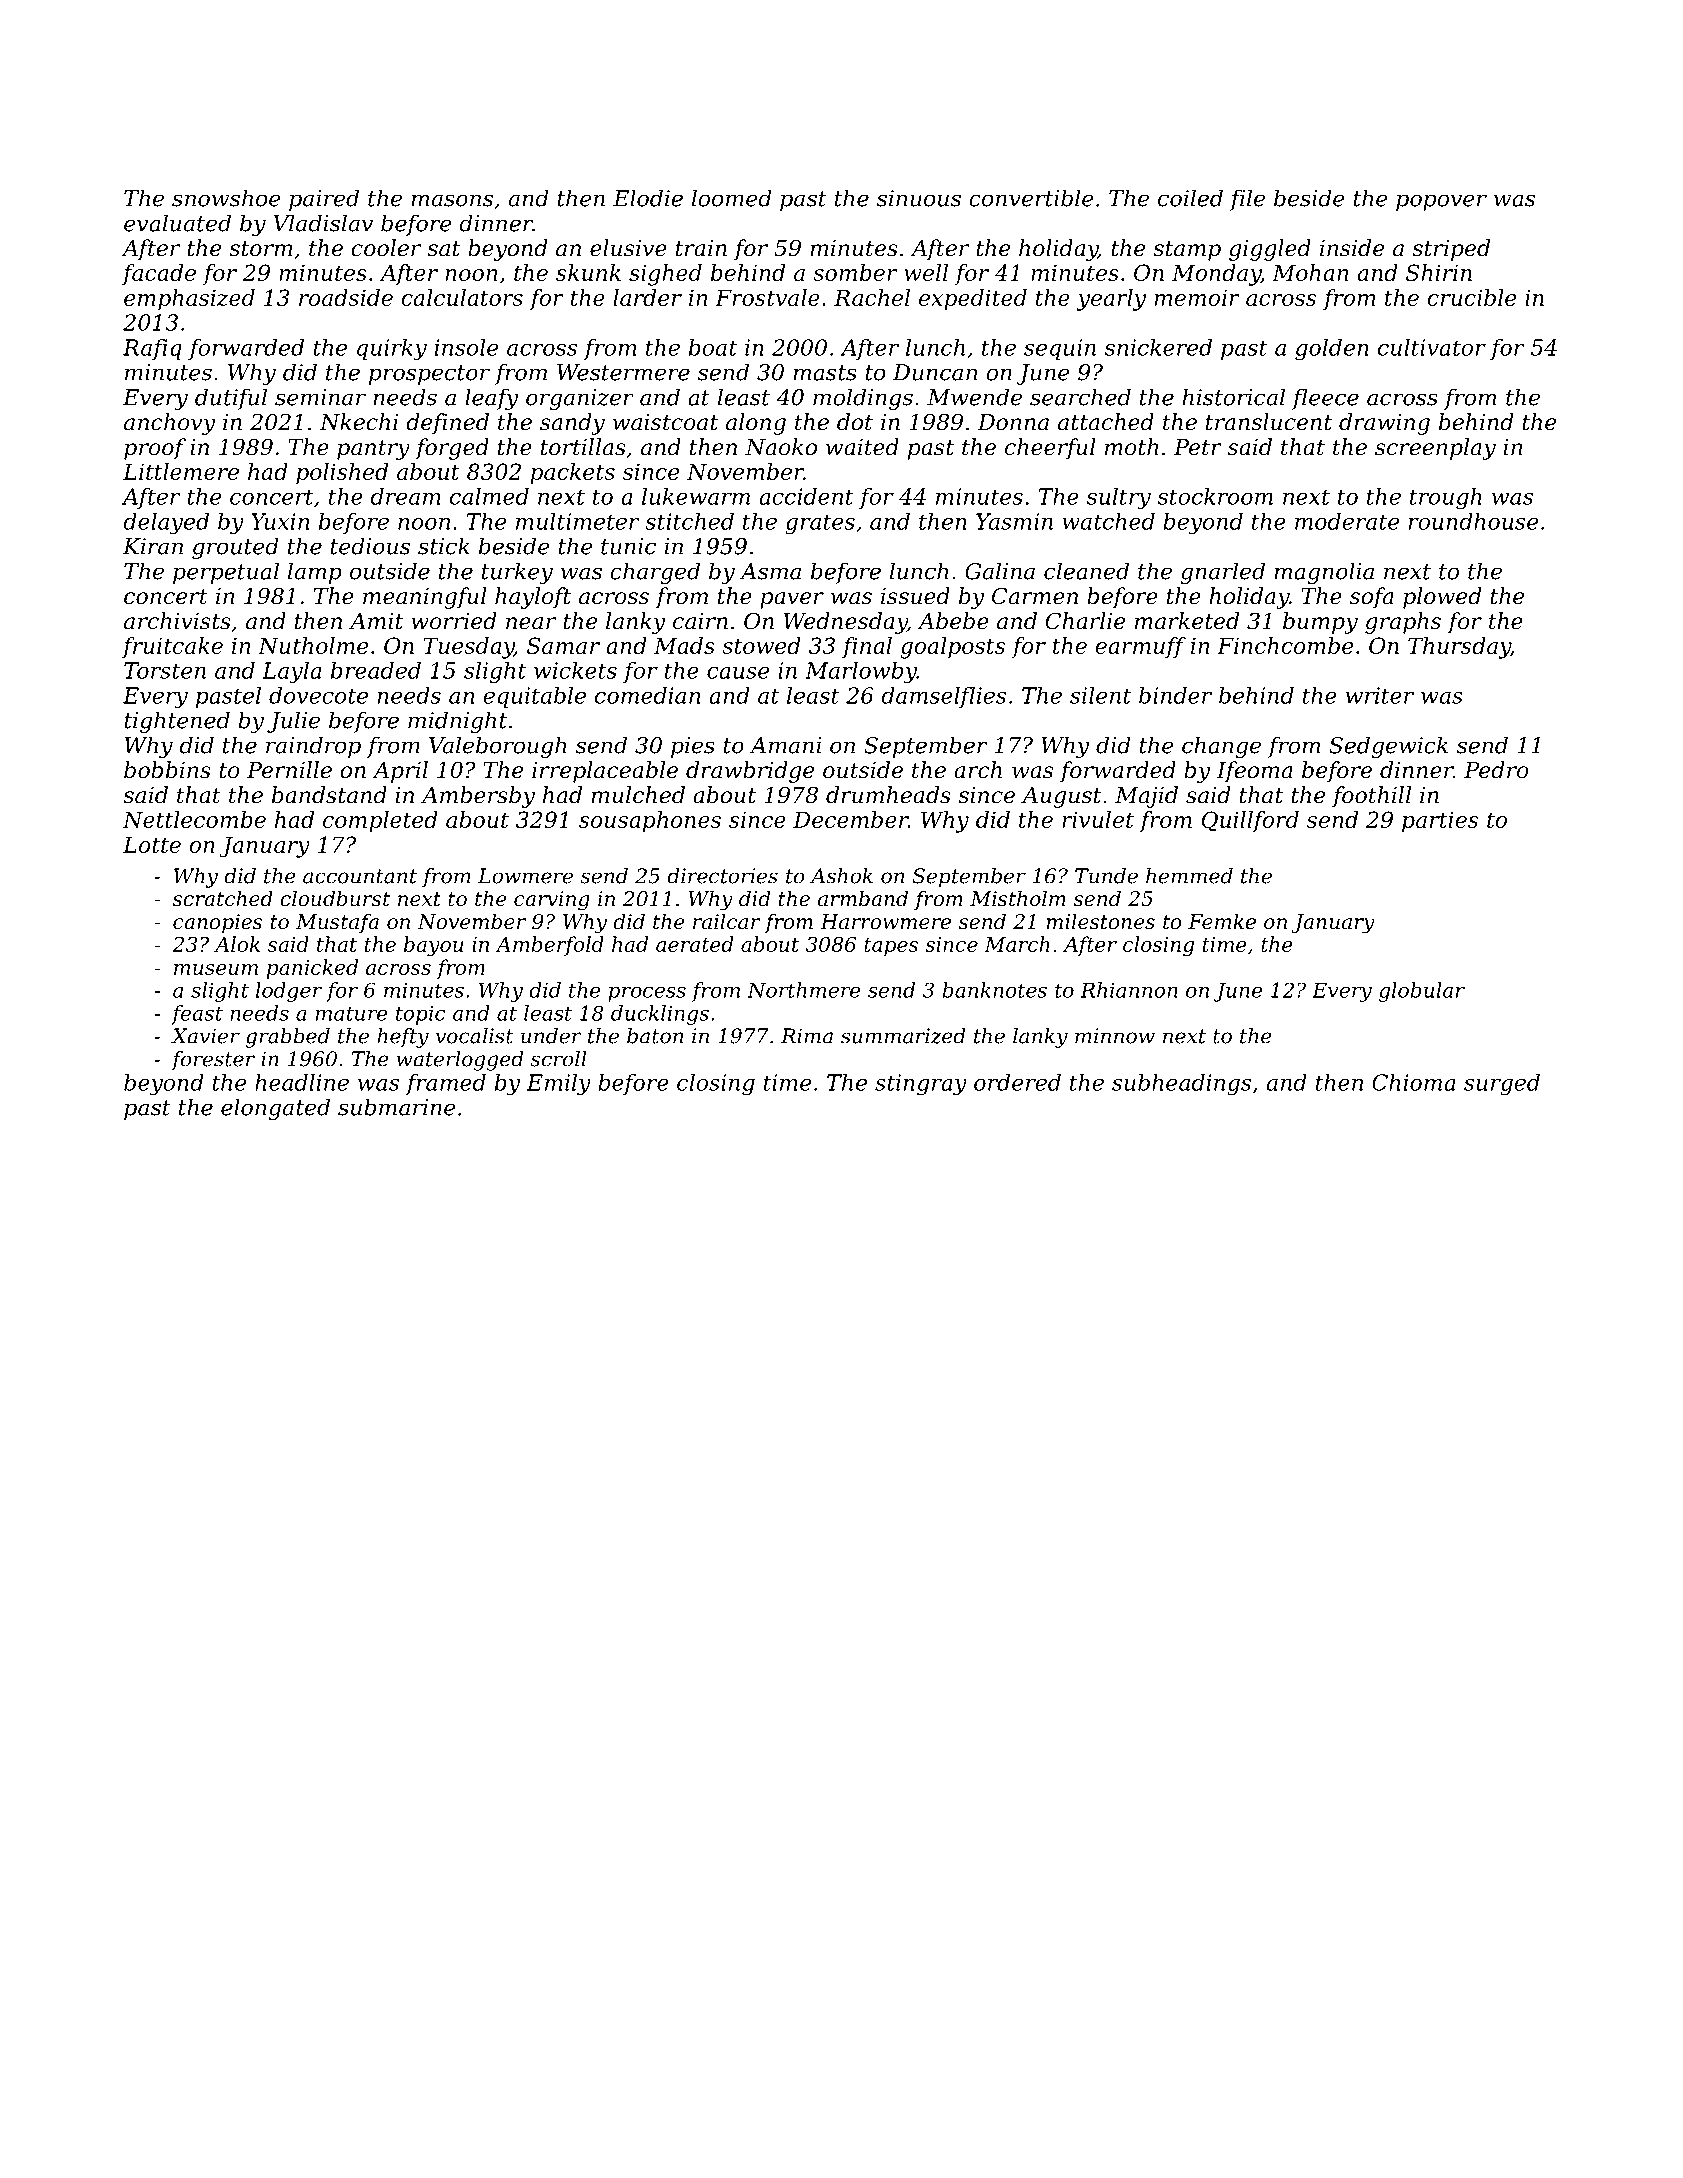 This screenshot has height=2178, width=1683. What do you see at coordinates (275, 1109) in the screenshot?
I see `elongated` at bounding box center [275, 1109].
